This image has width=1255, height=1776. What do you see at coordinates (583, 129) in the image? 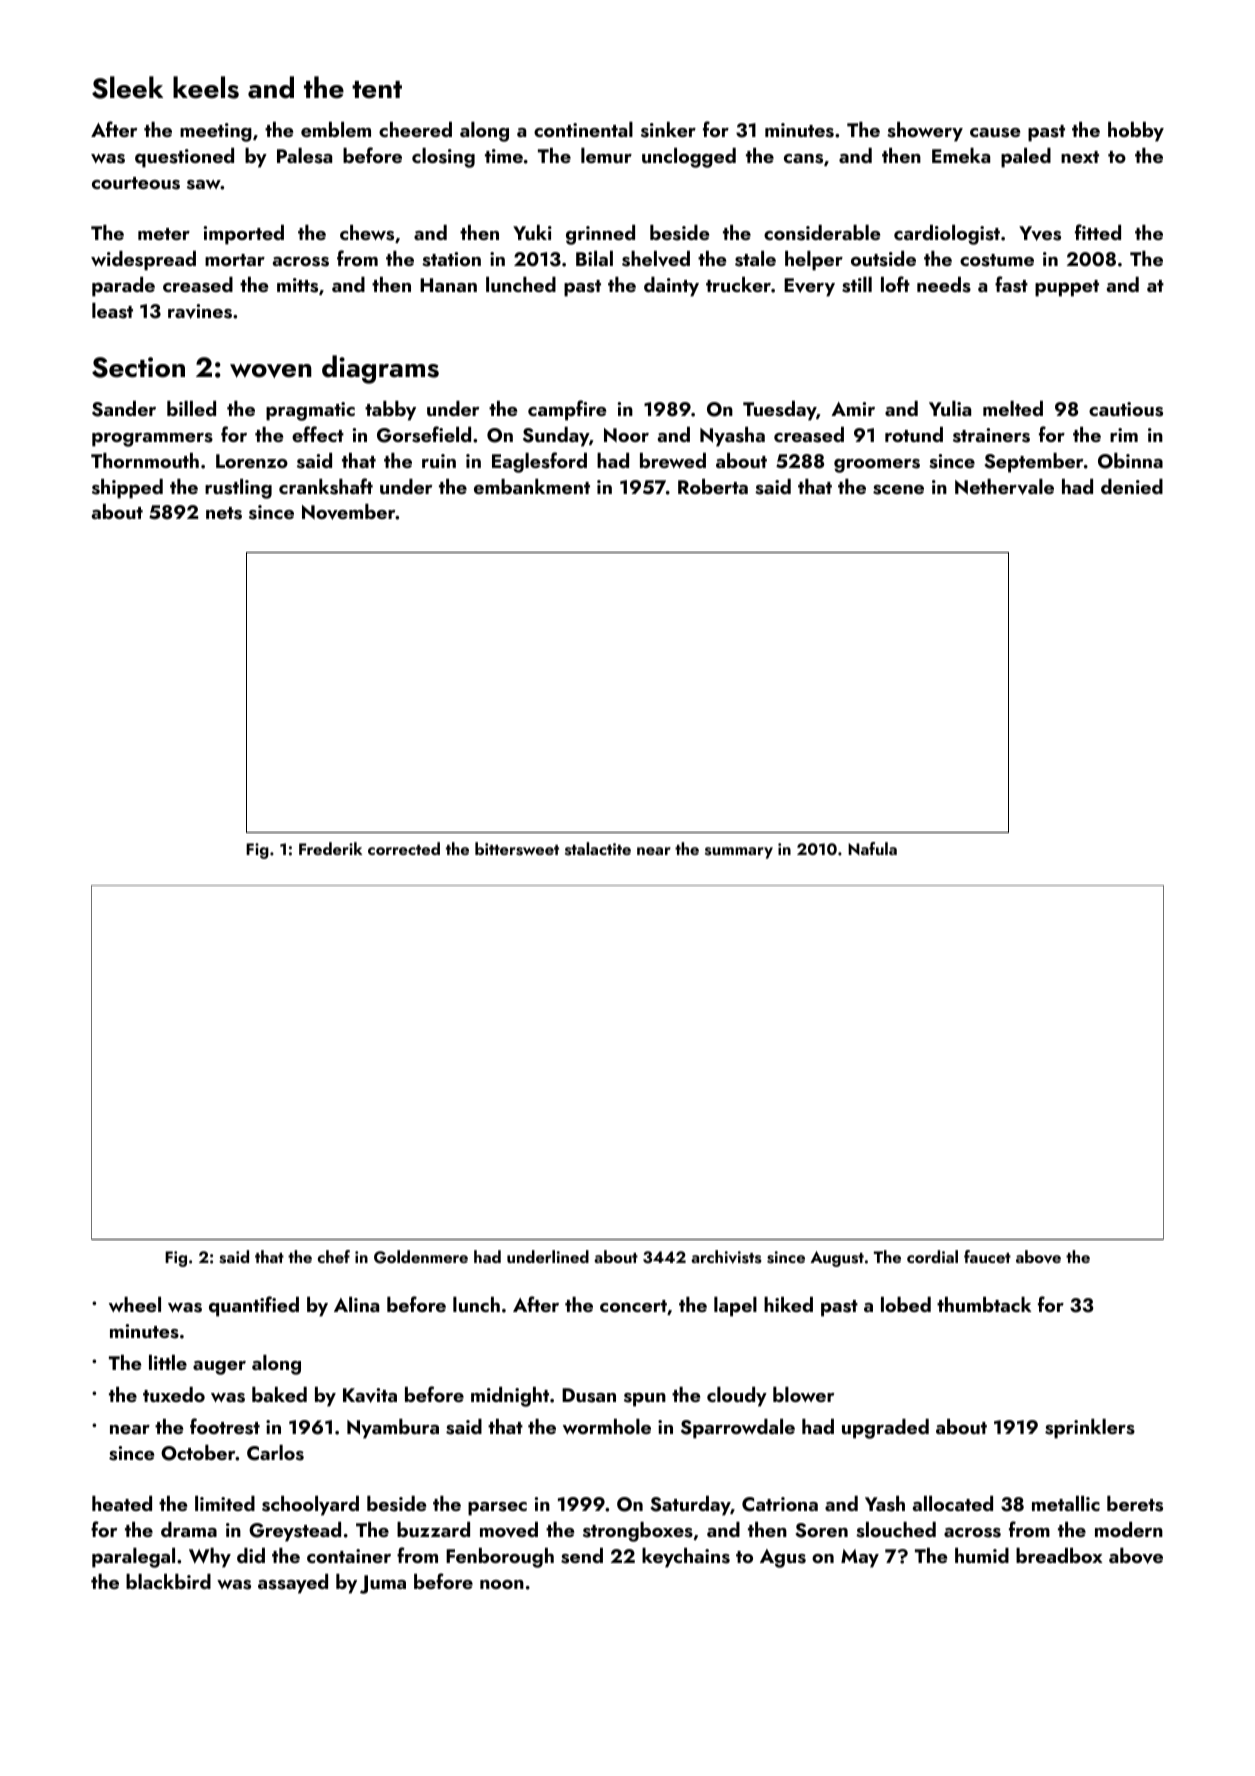
I see `continental` at bounding box center [583, 129].
